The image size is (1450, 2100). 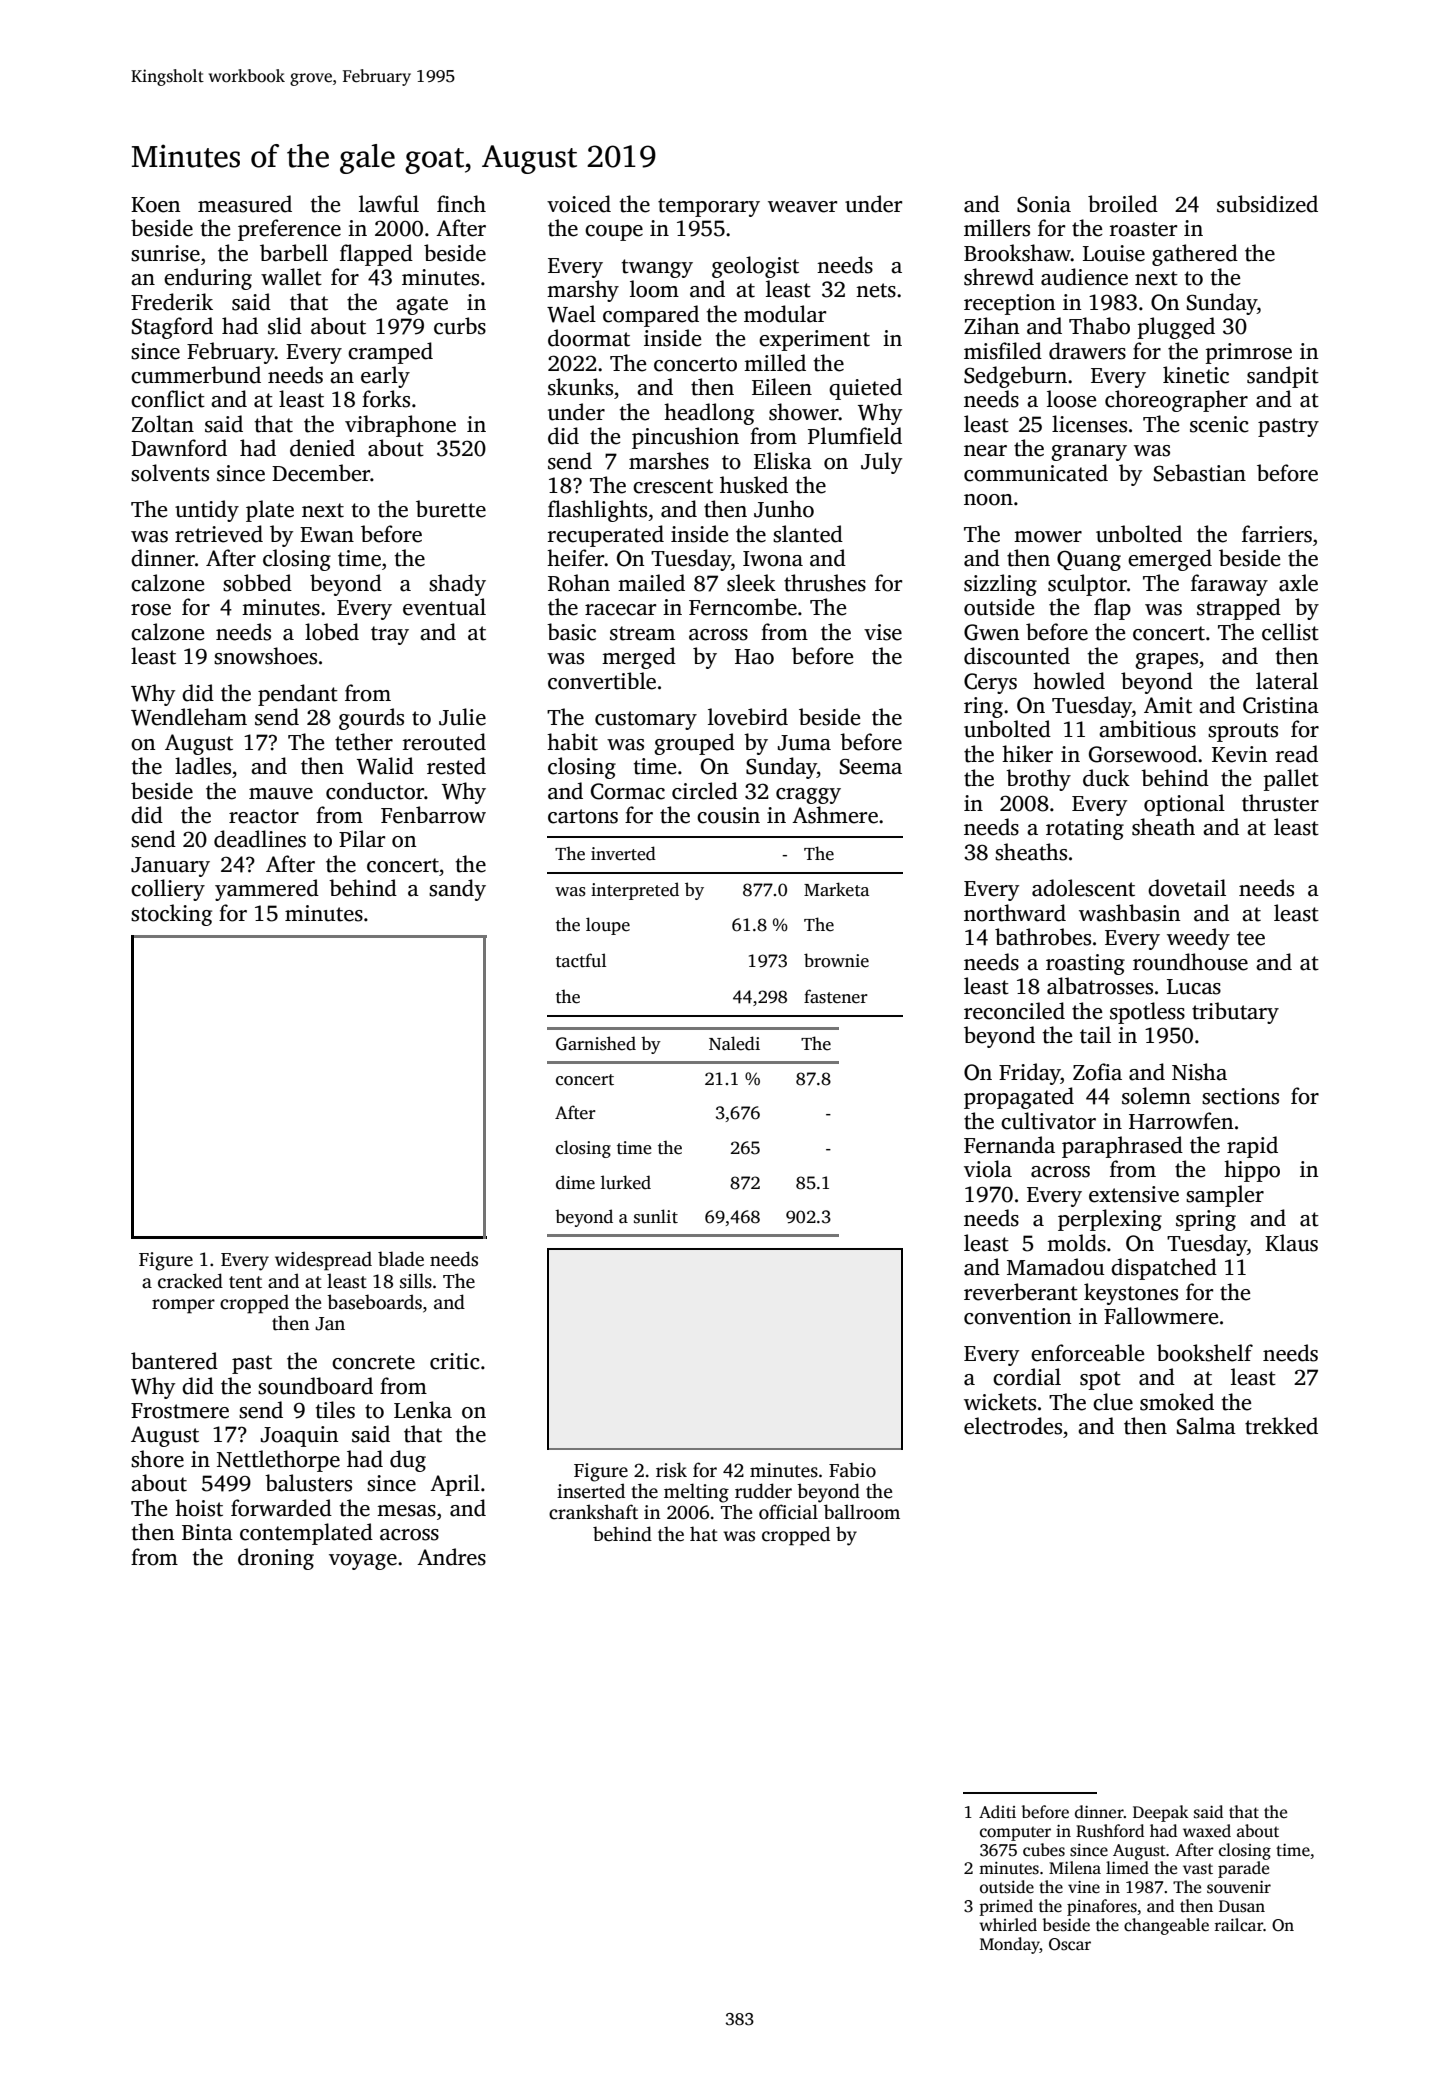 I want to click on official, so click(x=788, y=1512).
